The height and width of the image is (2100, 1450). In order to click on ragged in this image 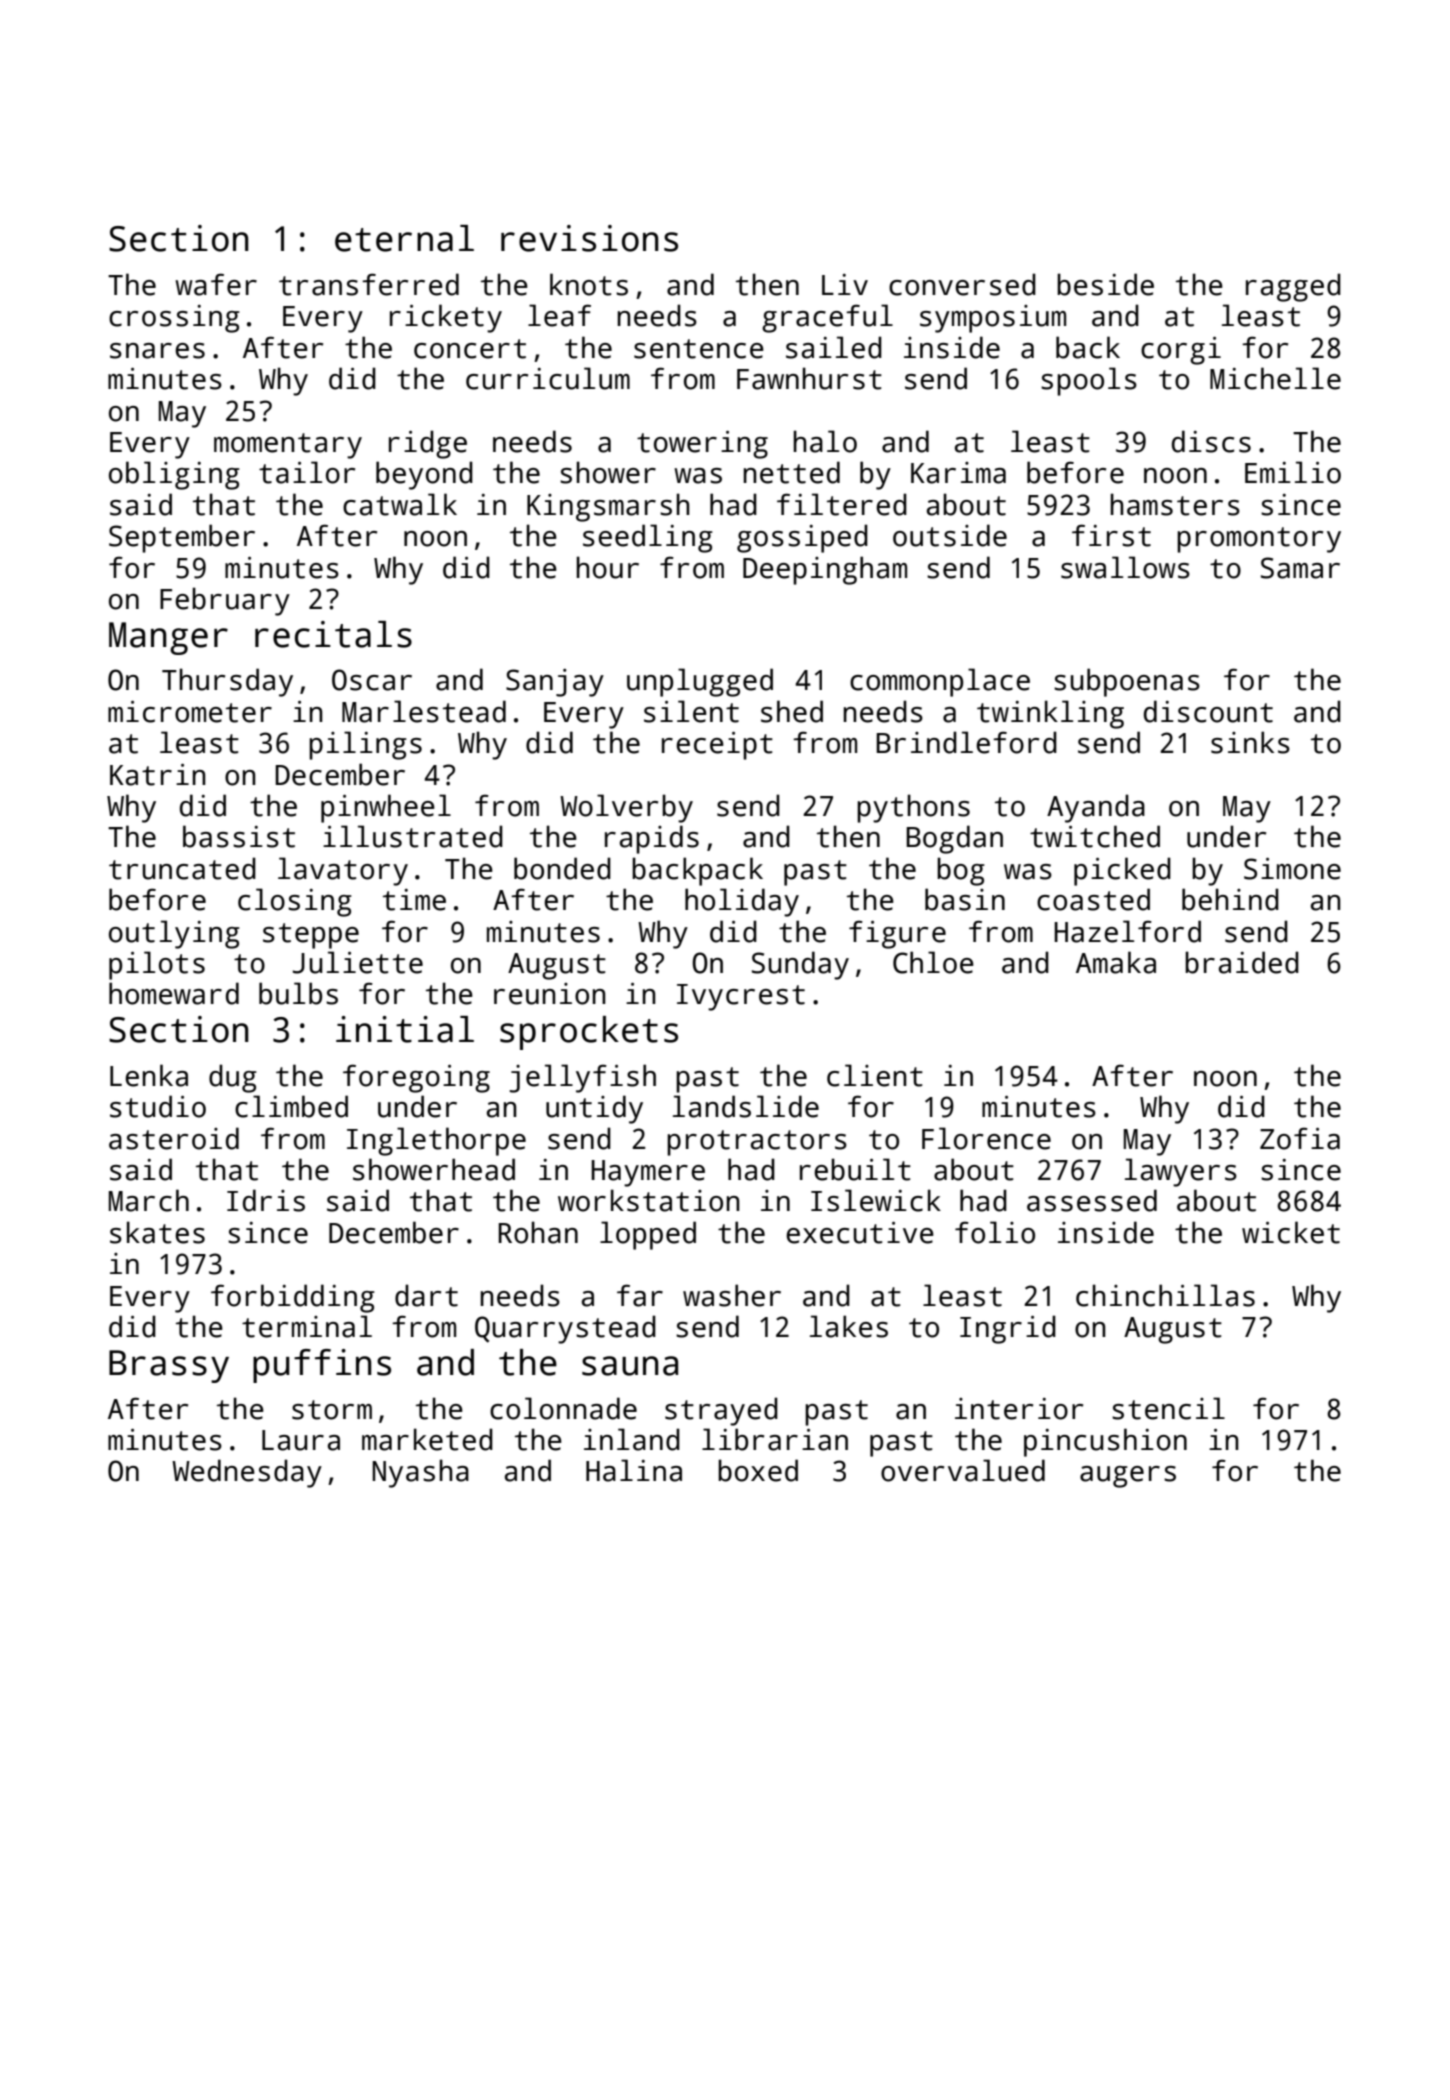, I will do `click(1293, 287)`.
